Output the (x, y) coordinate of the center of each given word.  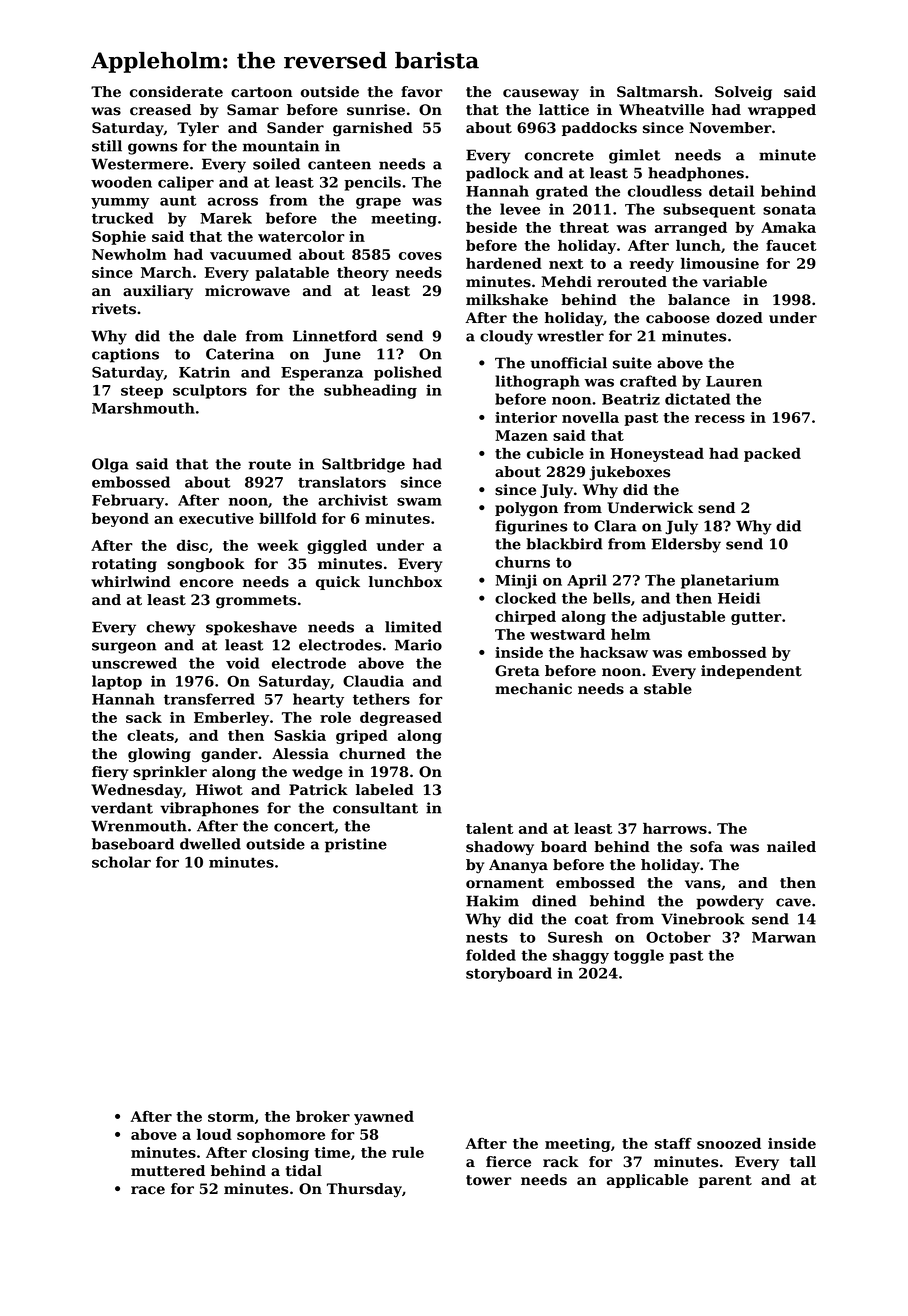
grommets (256, 602)
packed (772, 455)
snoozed (729, 1143)
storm (231, 1117)
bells (611, 598)
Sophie (119, 238)
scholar (121, 862)
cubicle (555, 453)
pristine (356, 845)
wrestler (570, 336)
